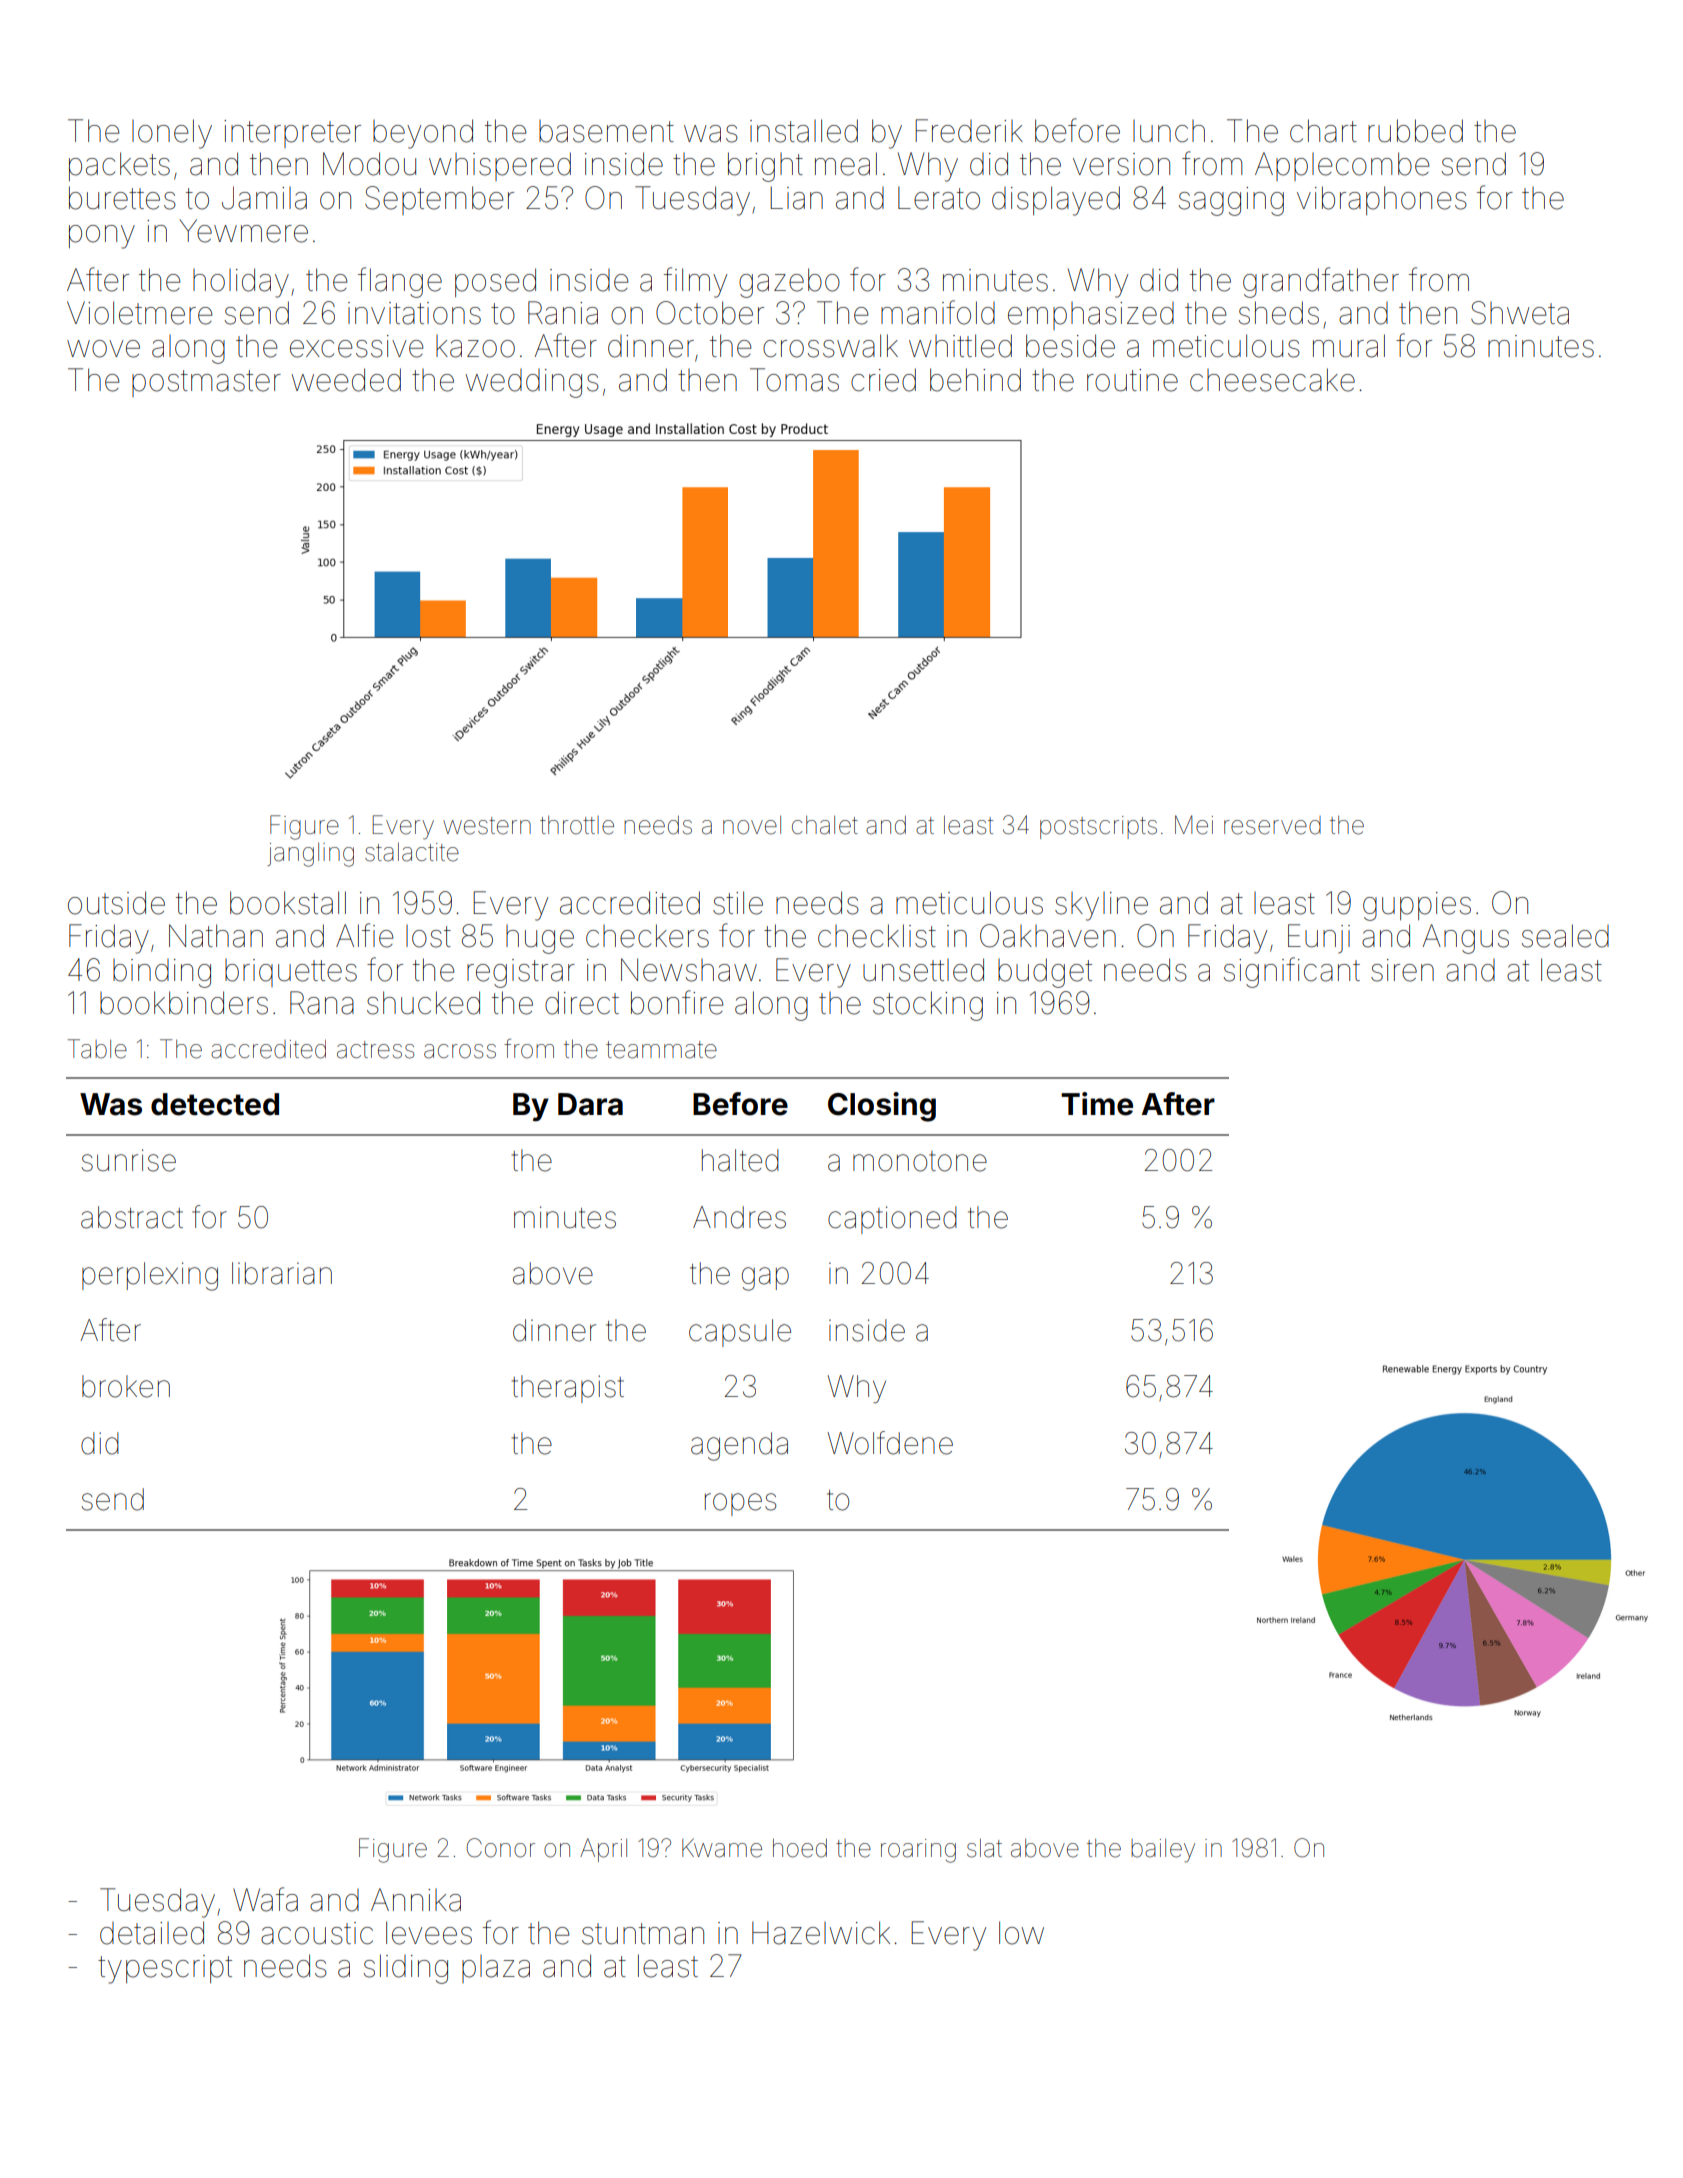 The image size is (1683, 2178). What do you see at coordinates (292, 134) in the screenshot?
I see `interpreter` at bounding box center [292, 134].
